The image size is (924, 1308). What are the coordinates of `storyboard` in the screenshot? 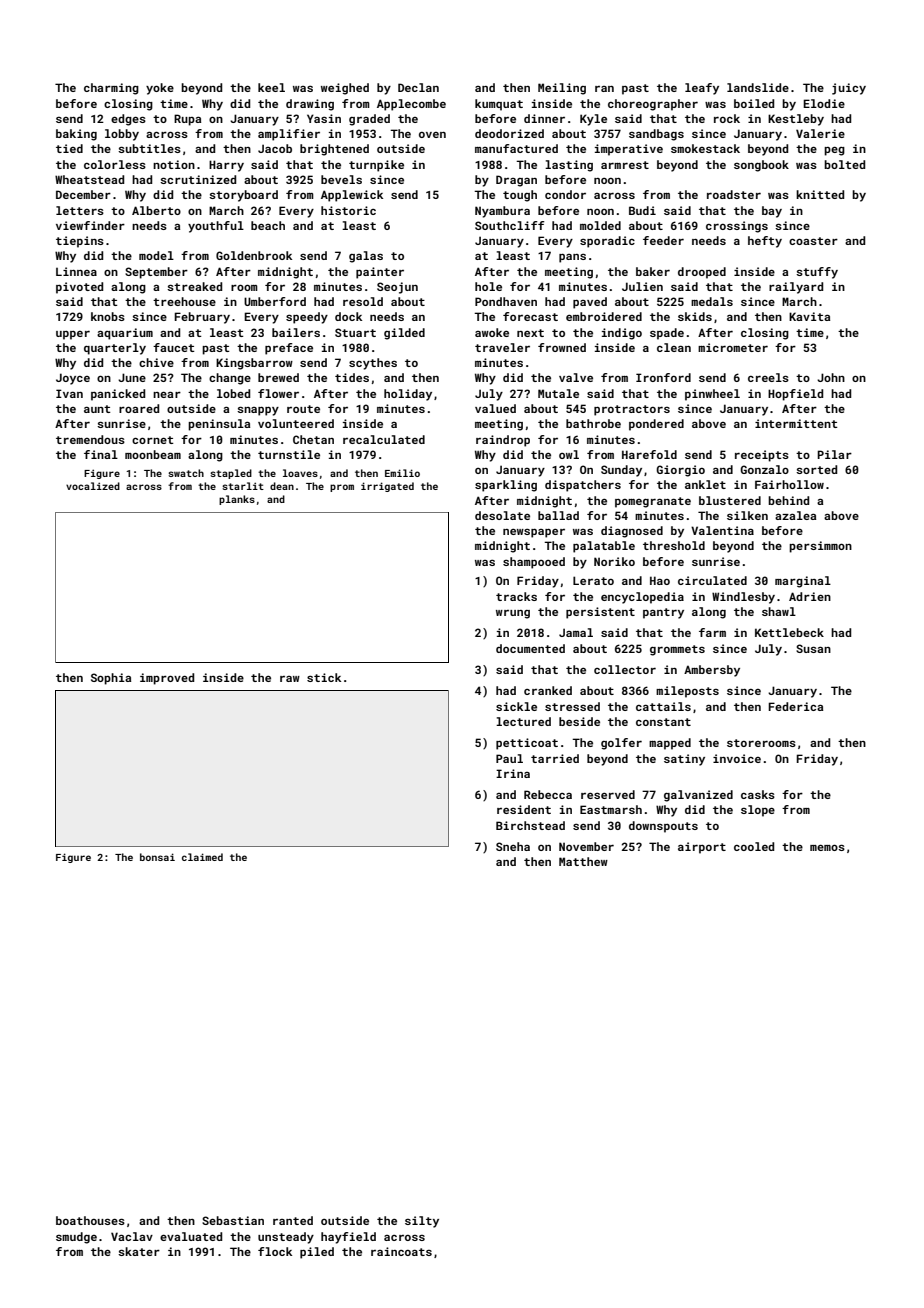 It's located at (243, 196).
